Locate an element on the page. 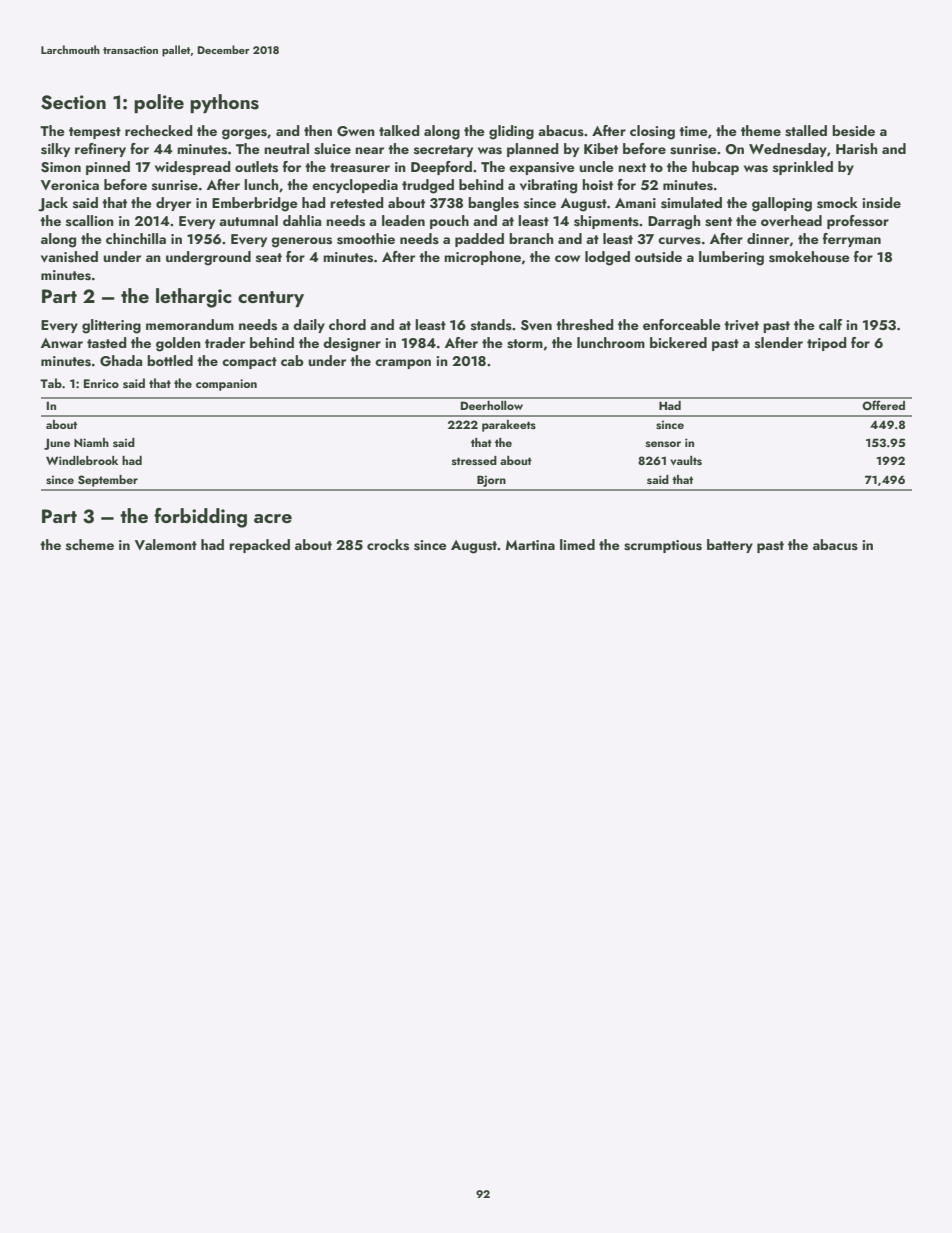 This page has width=952, height=1233. Martina is located at coordinates (530, 545).
